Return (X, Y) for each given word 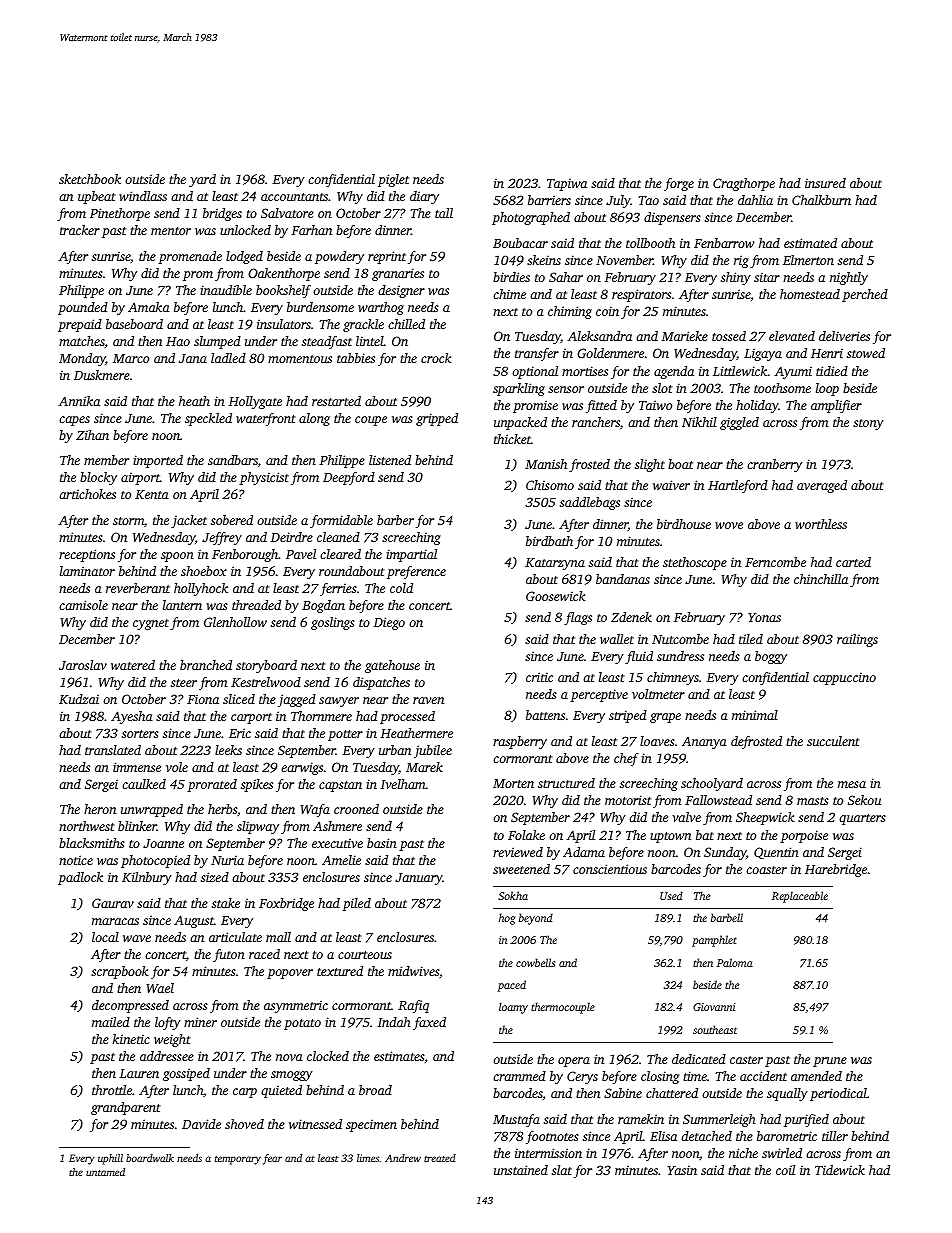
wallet (617, 639)
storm (128, 521)
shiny (736, 278)
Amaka (149, 307)
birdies (511, 277)
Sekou (864, 800)
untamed (105, 1172)
